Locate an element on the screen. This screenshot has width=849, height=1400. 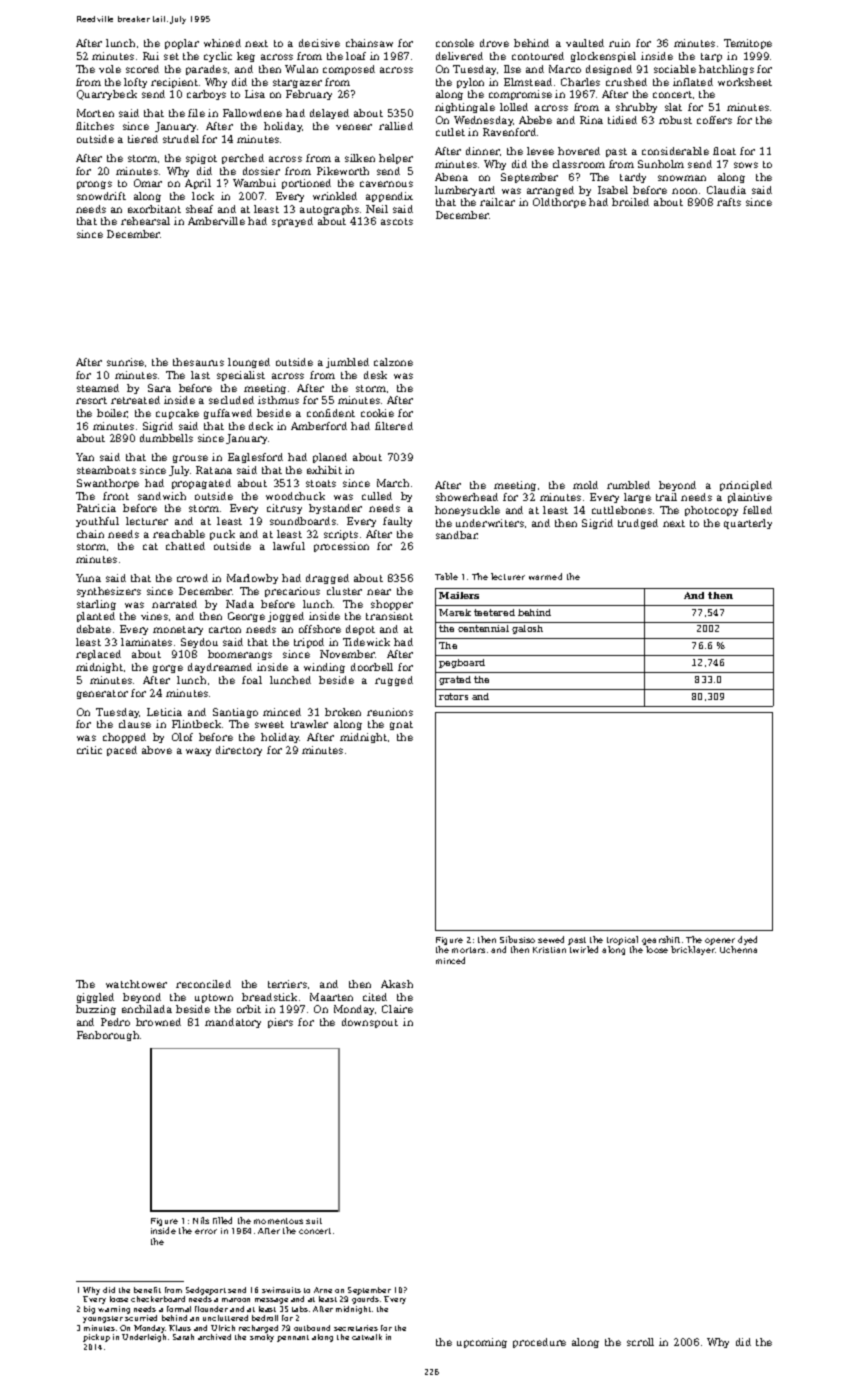
big is located at coordinates (89, 1310).
